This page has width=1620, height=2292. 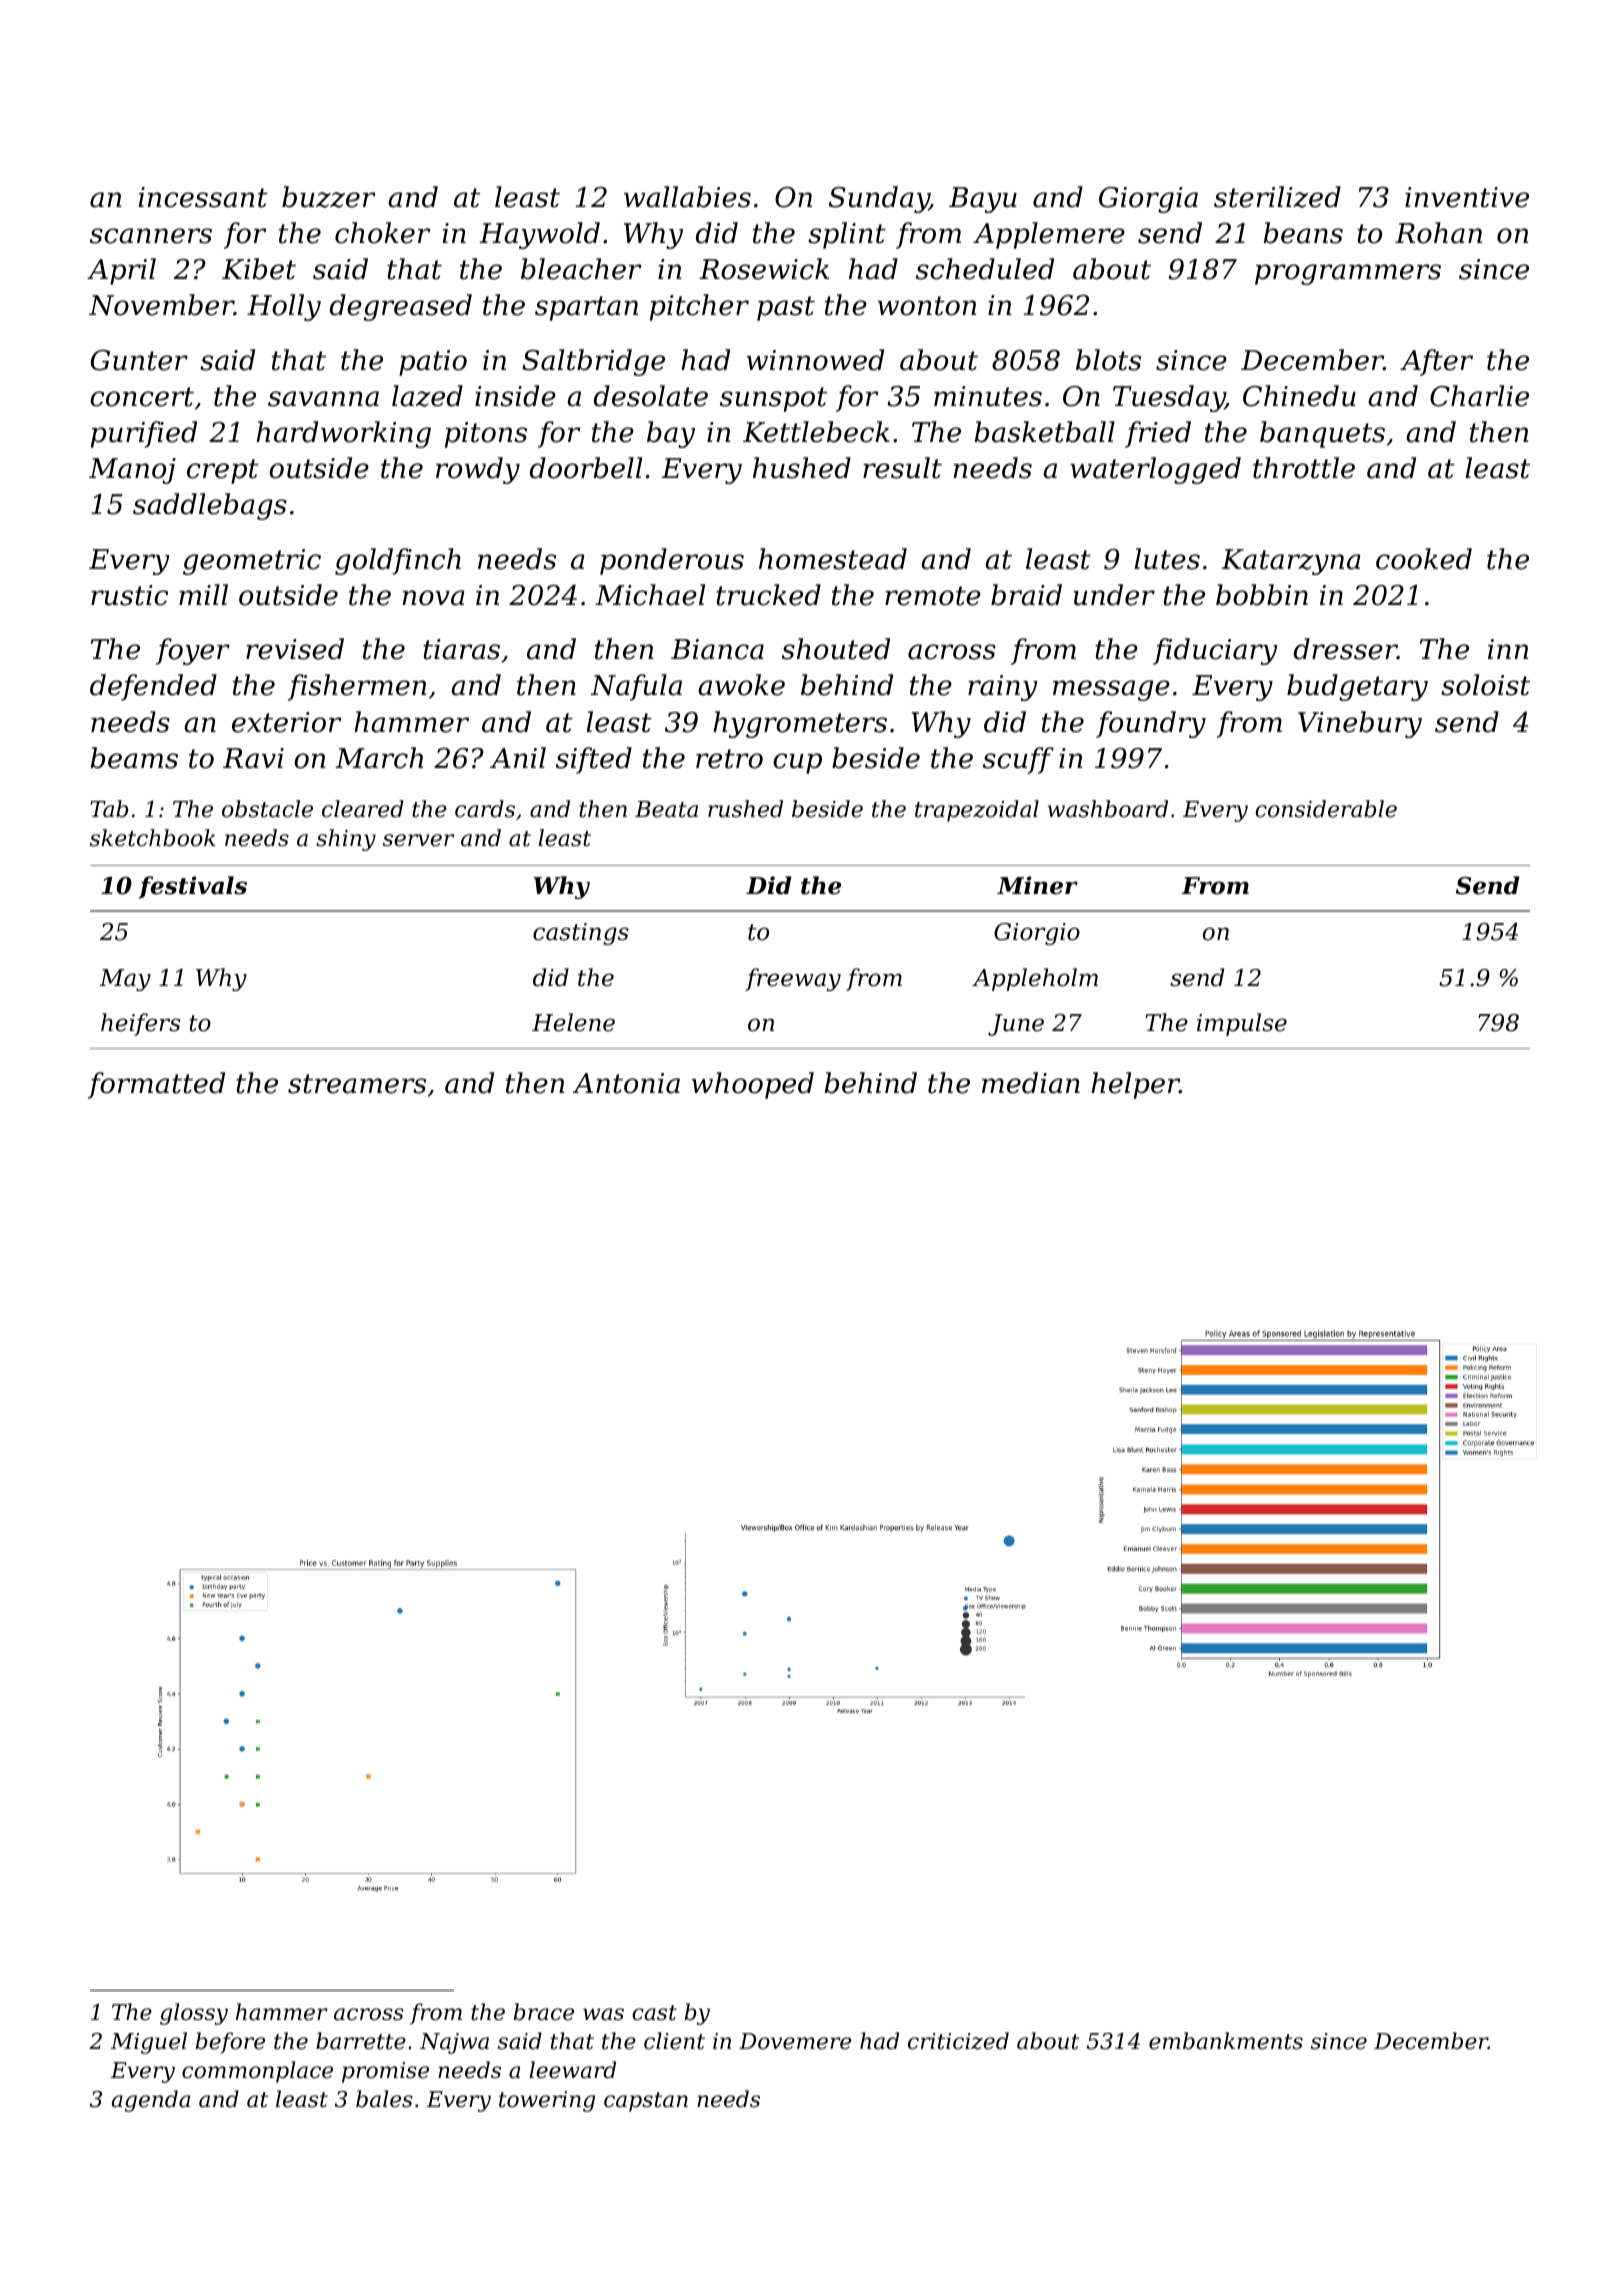 What do you see at coordinates (1135, 1085) in the page?
I see `helper` at bounding box center [1135, 1085].
